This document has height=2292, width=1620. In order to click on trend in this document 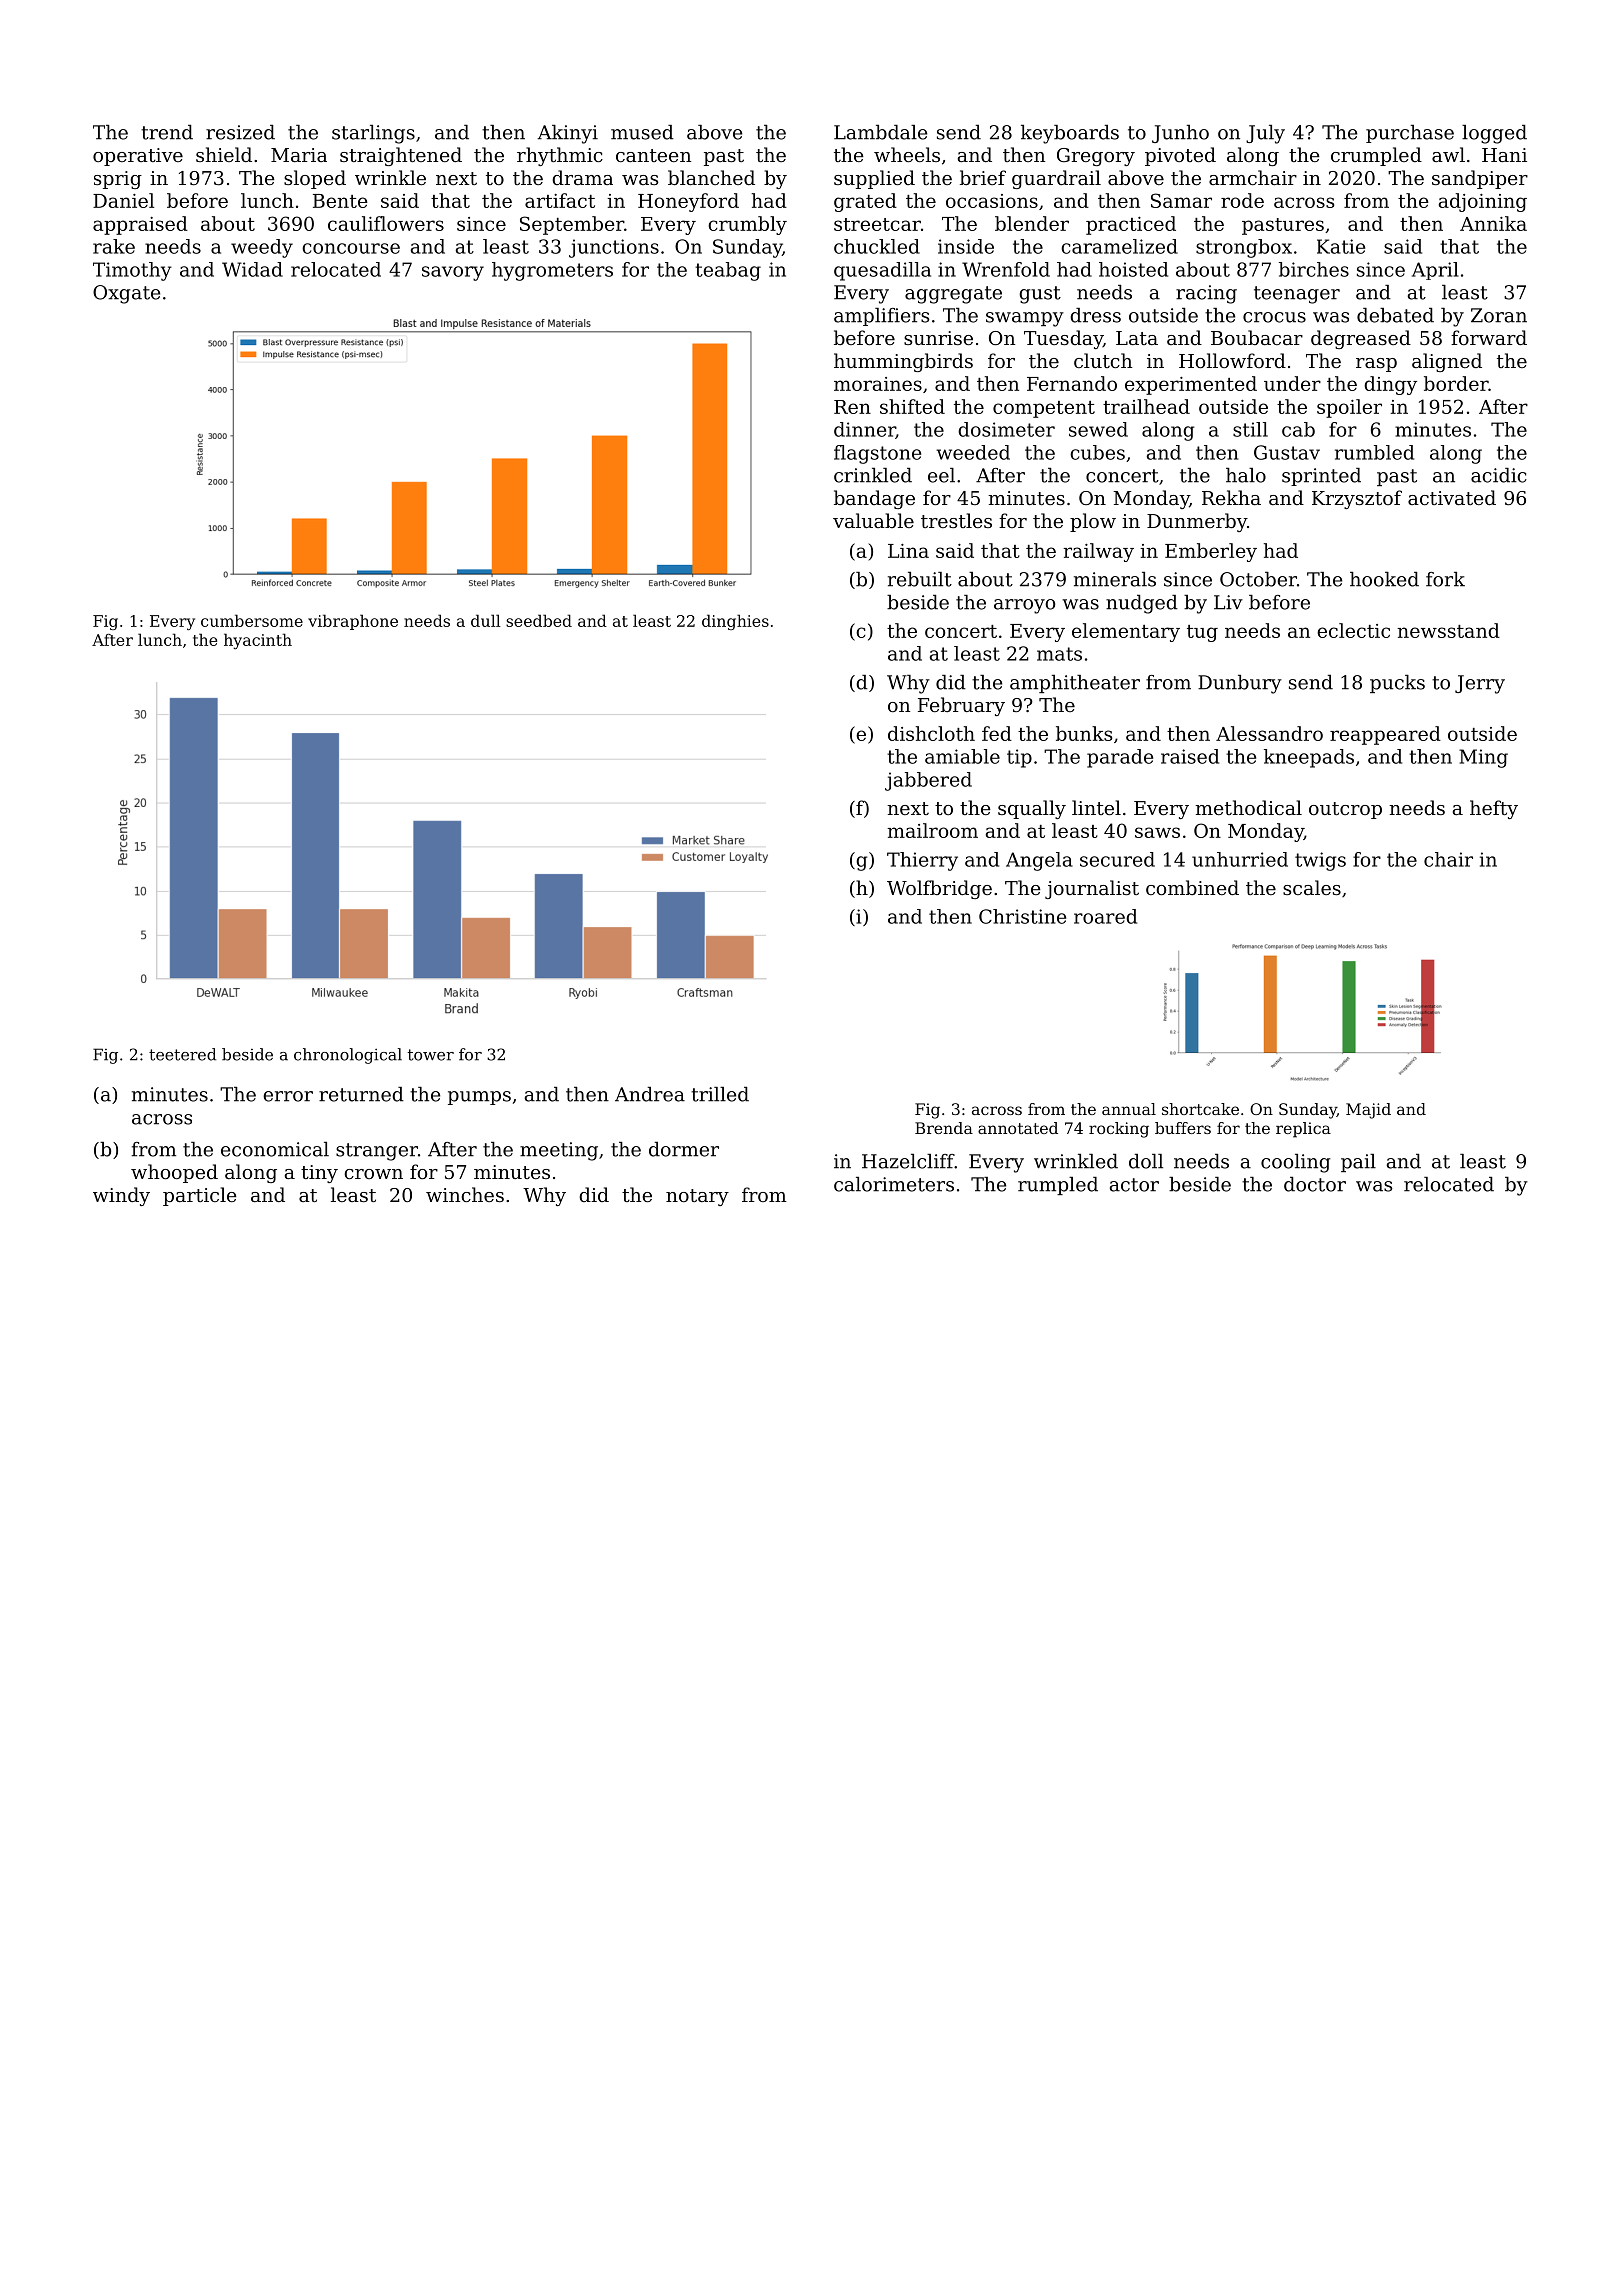, I will do `click(167, 132)`.
